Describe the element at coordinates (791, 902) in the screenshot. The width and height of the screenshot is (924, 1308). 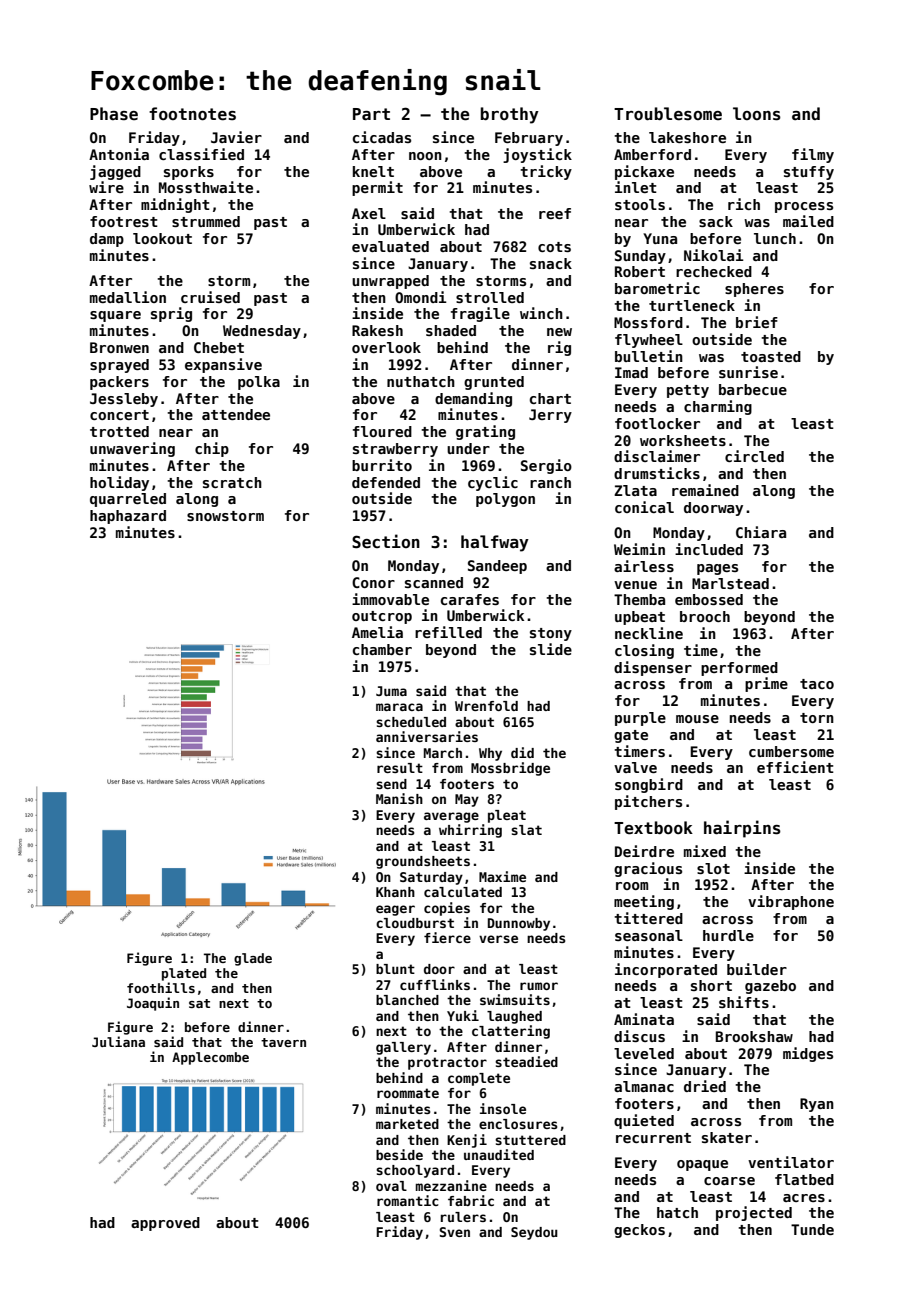
I see `vibraphone` at that location.
